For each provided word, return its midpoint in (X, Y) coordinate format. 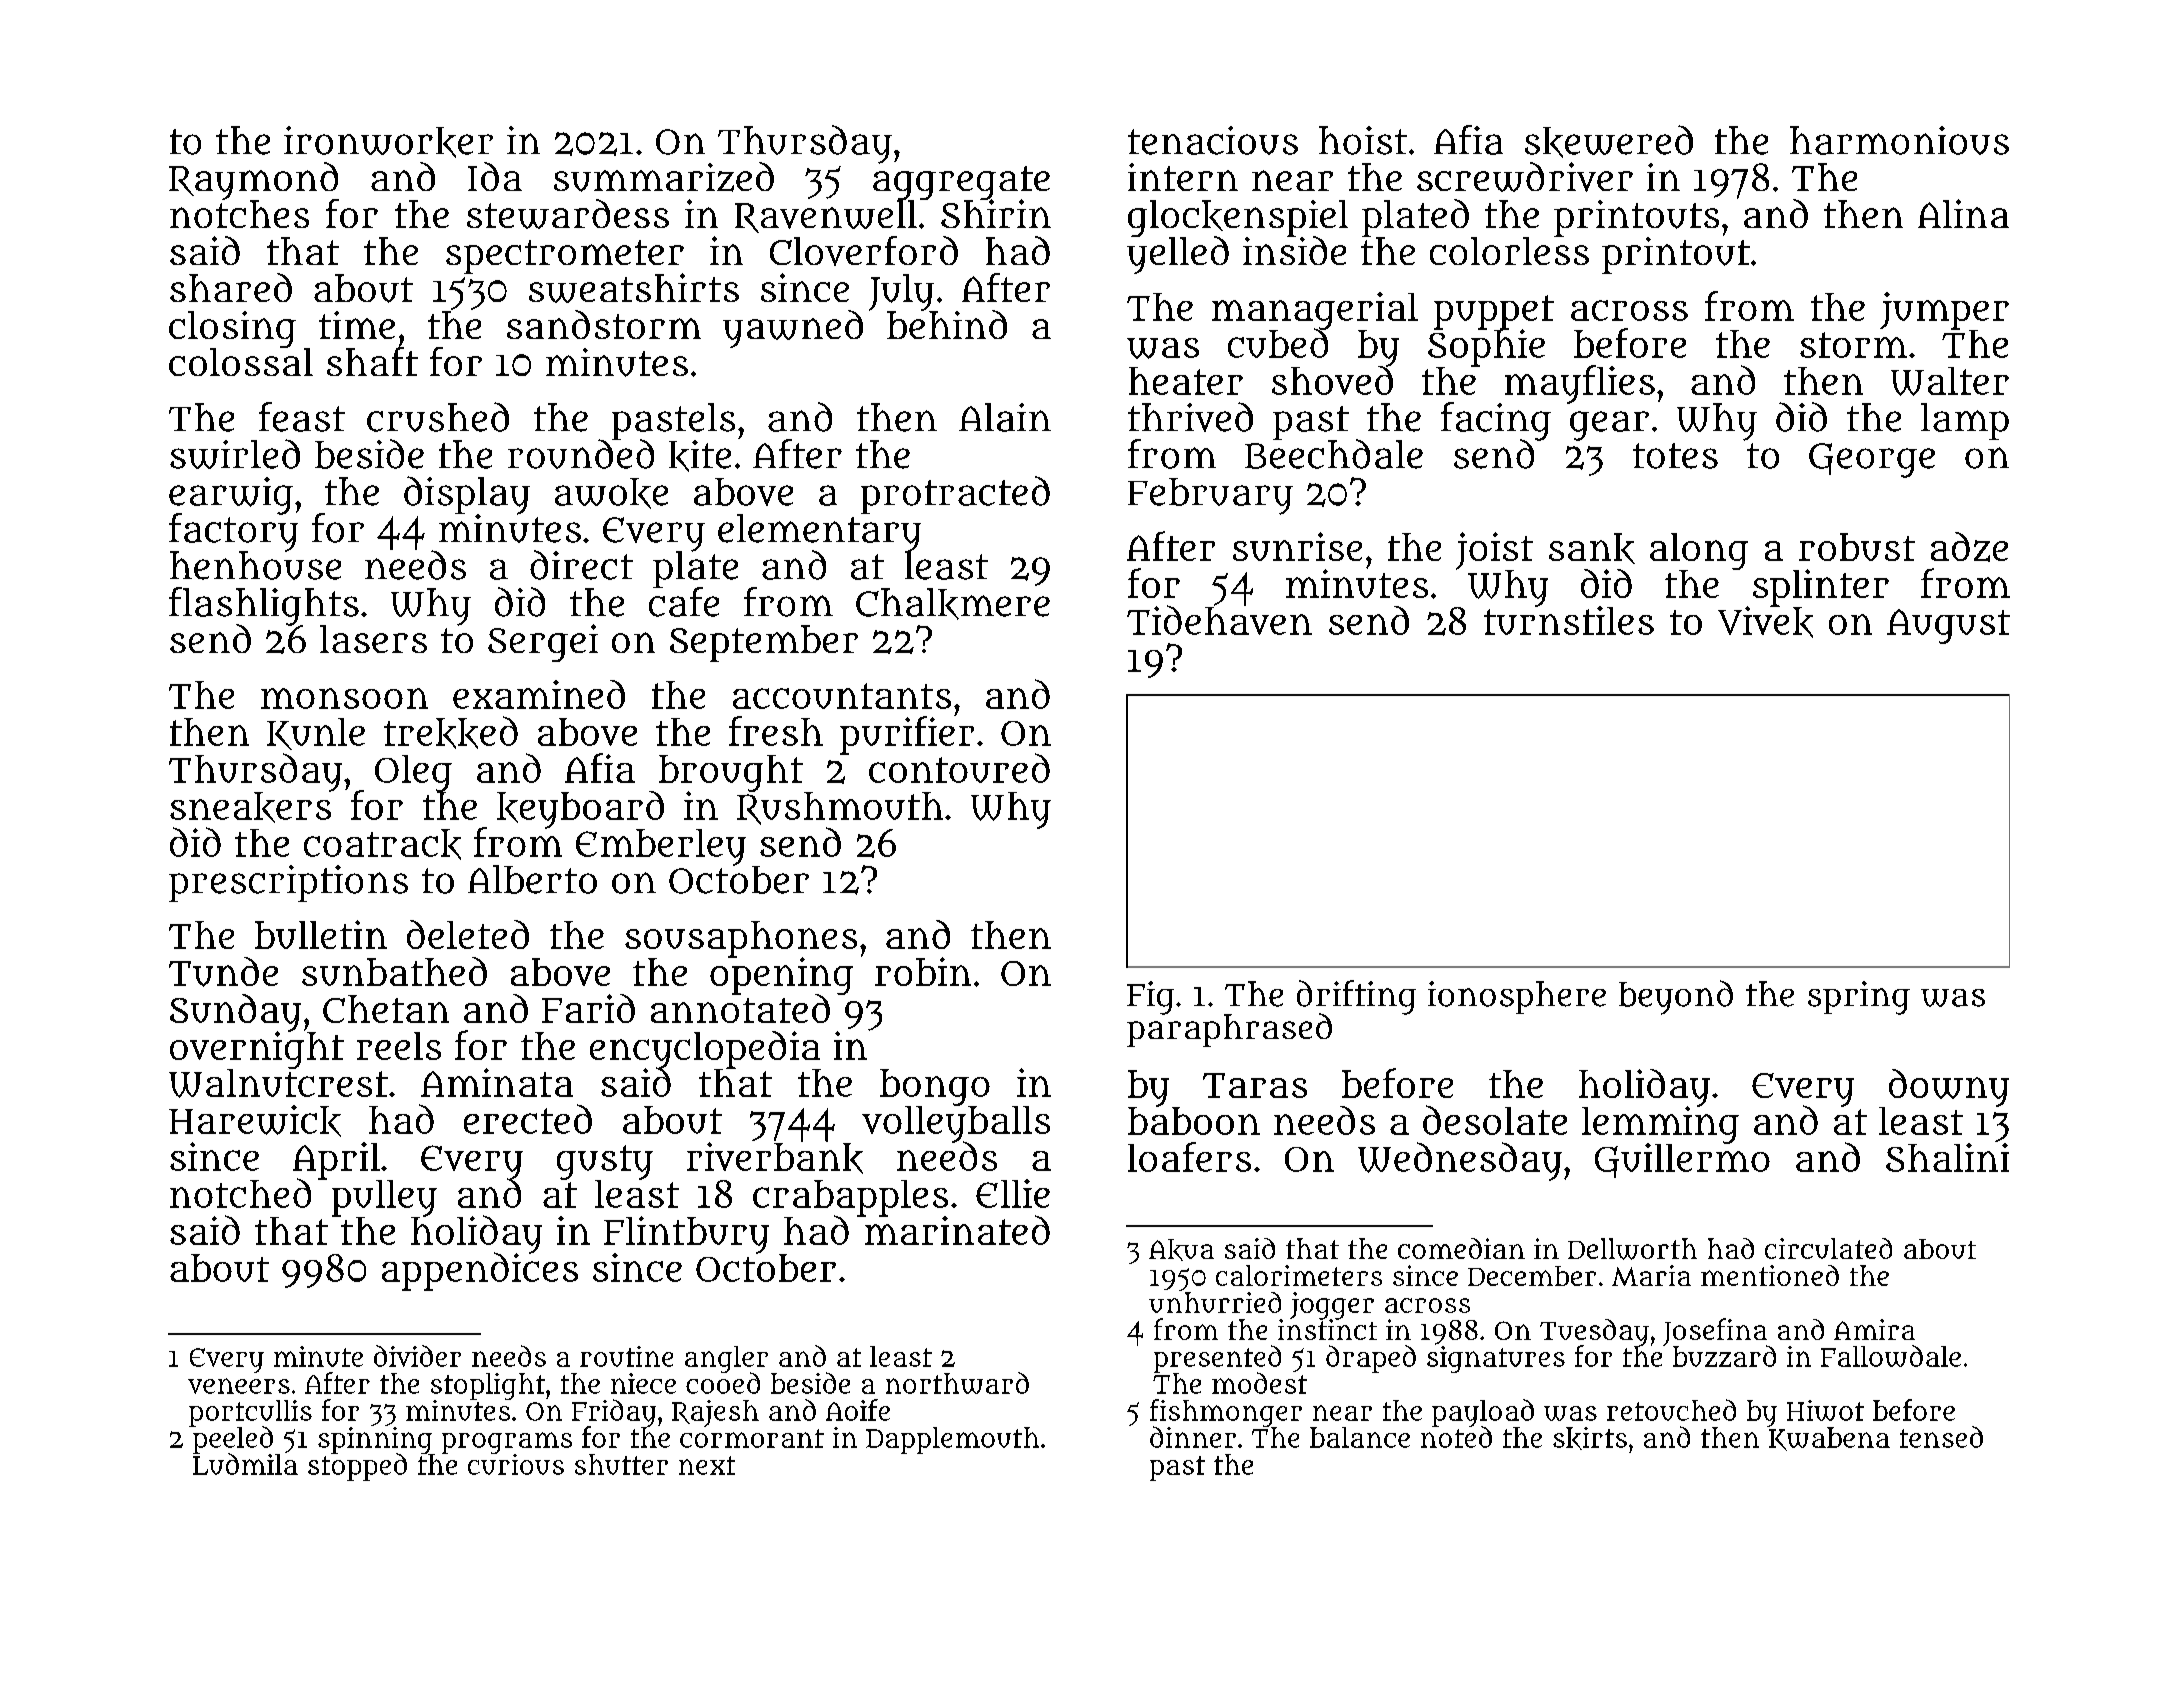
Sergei (543, 643)
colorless (1509, 251)
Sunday (235, 1013)
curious (516, 1464)
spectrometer (565, 257)
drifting (1356, 997)
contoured (959, 768)
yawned (793, 329)
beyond (1676, 997)
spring (1859, 998)
